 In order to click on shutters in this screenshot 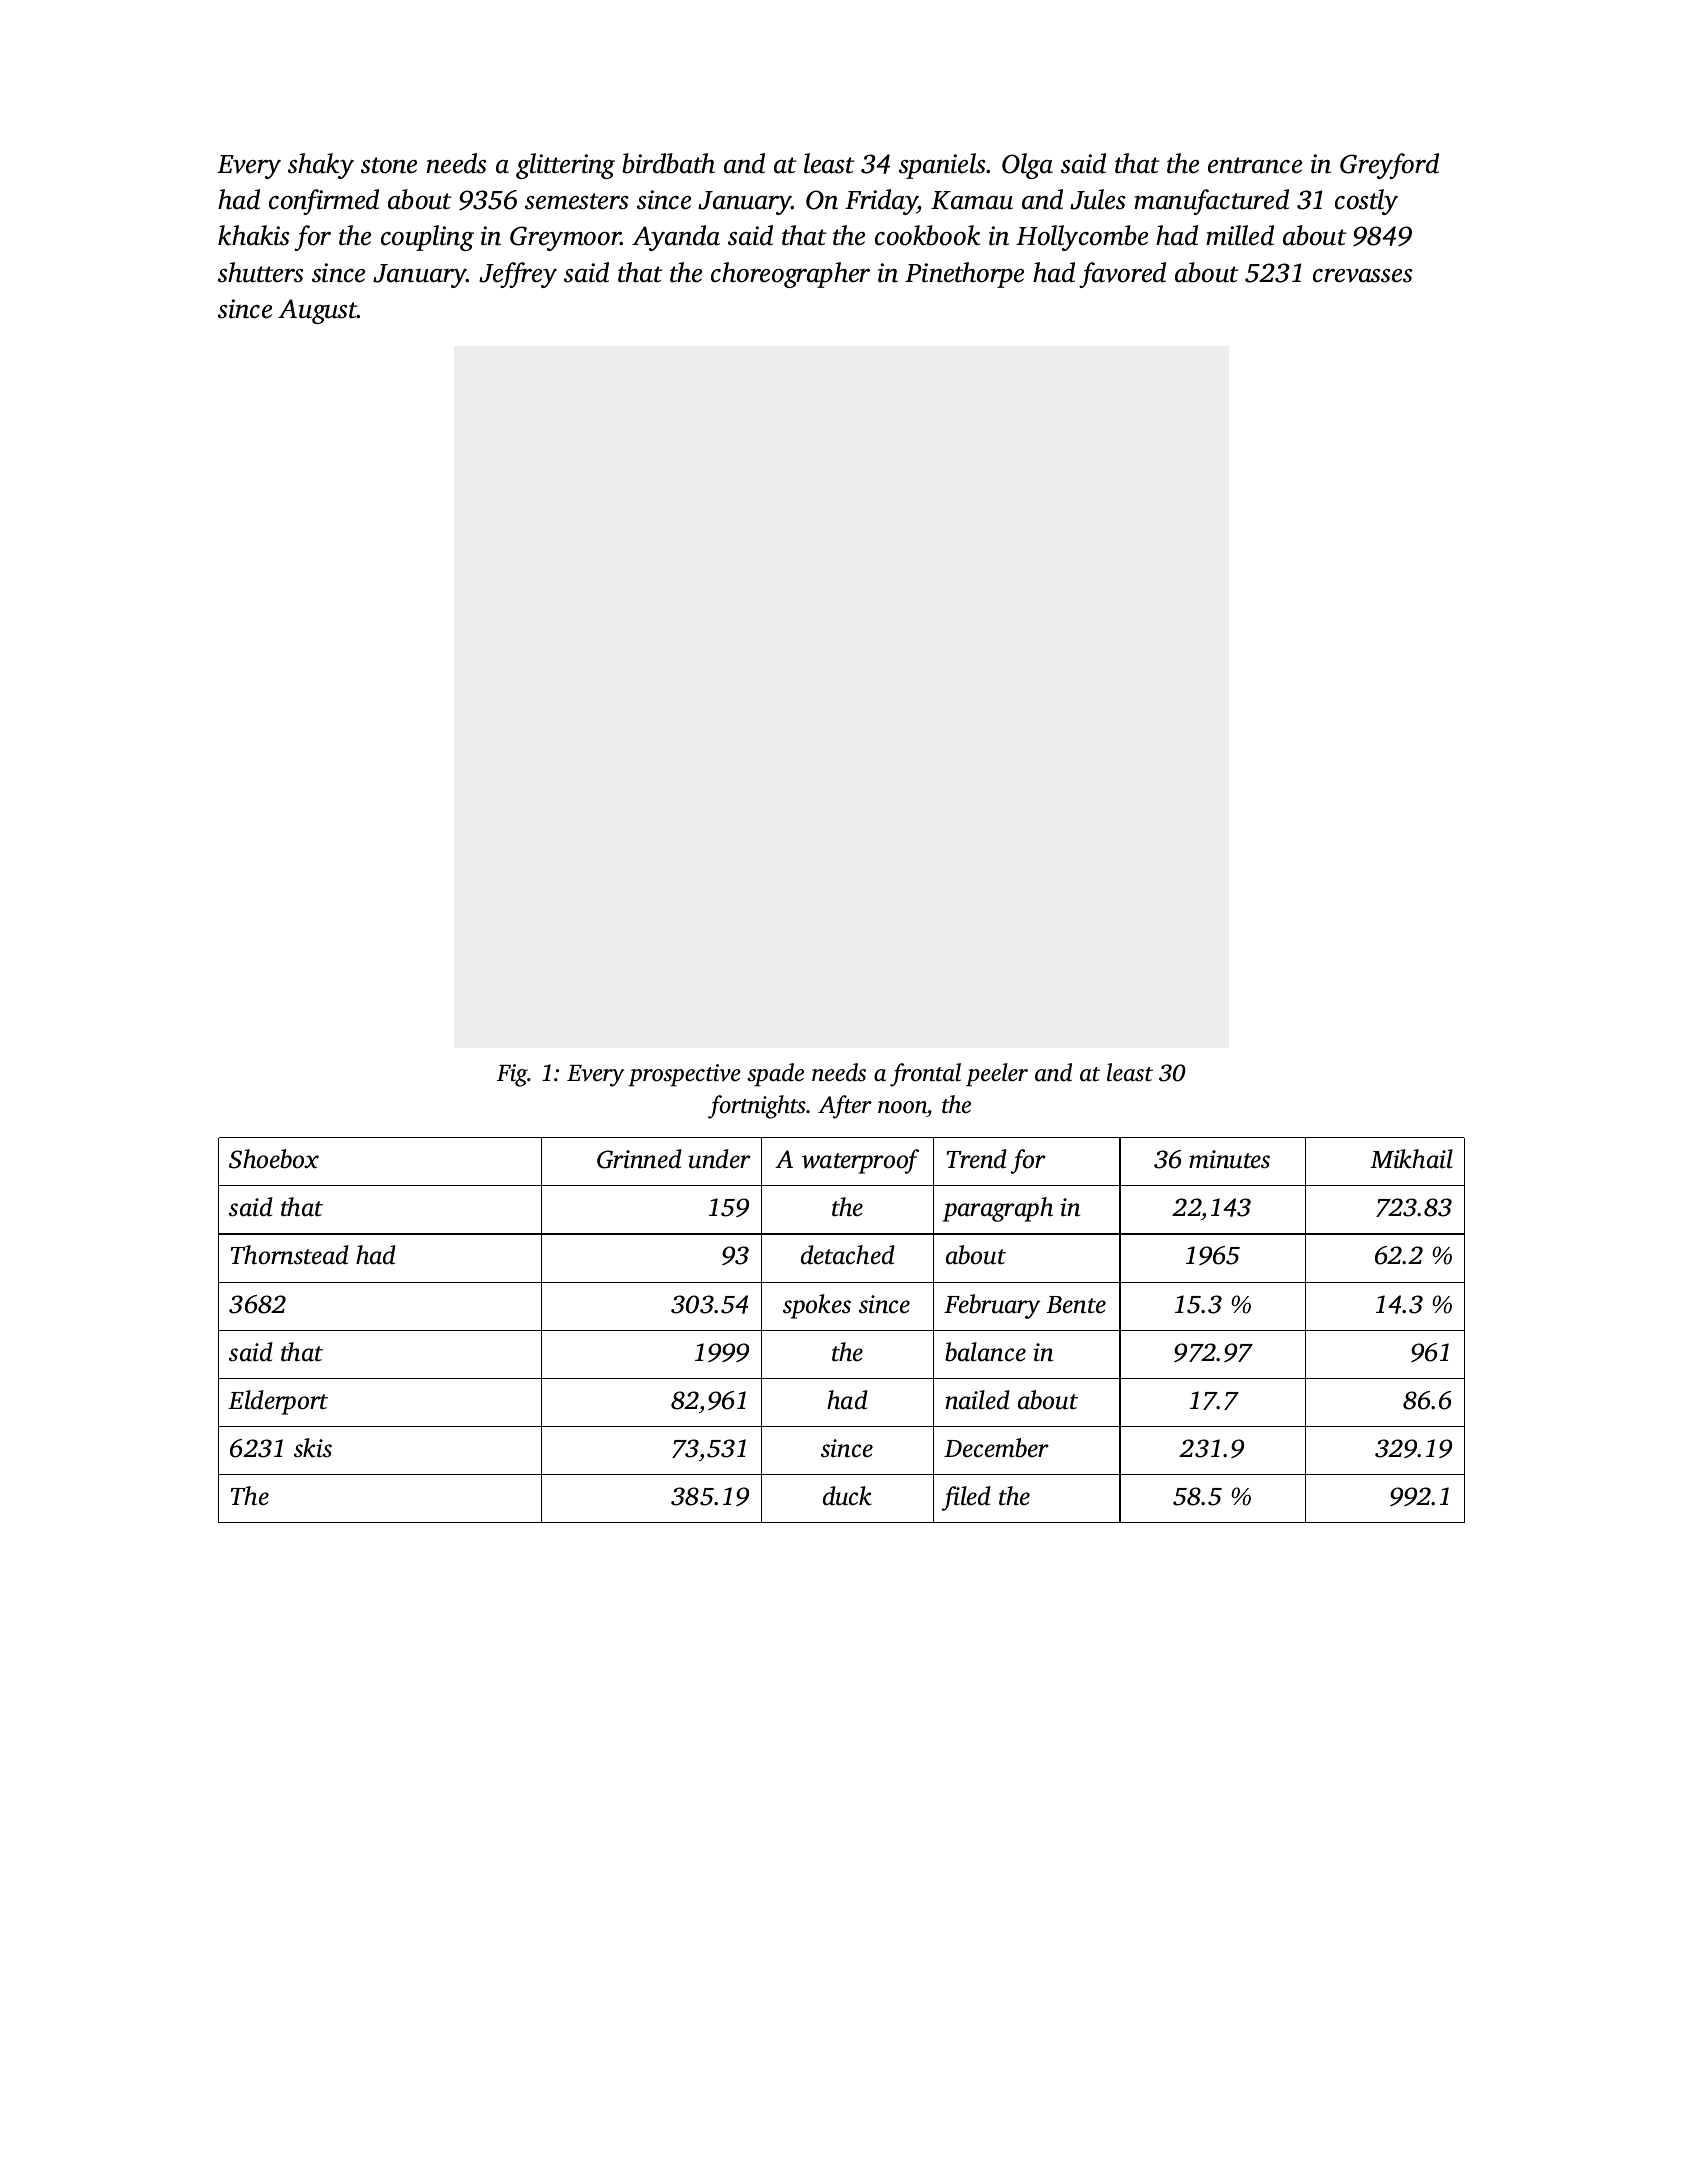, I will do `click(261, 272)`.
